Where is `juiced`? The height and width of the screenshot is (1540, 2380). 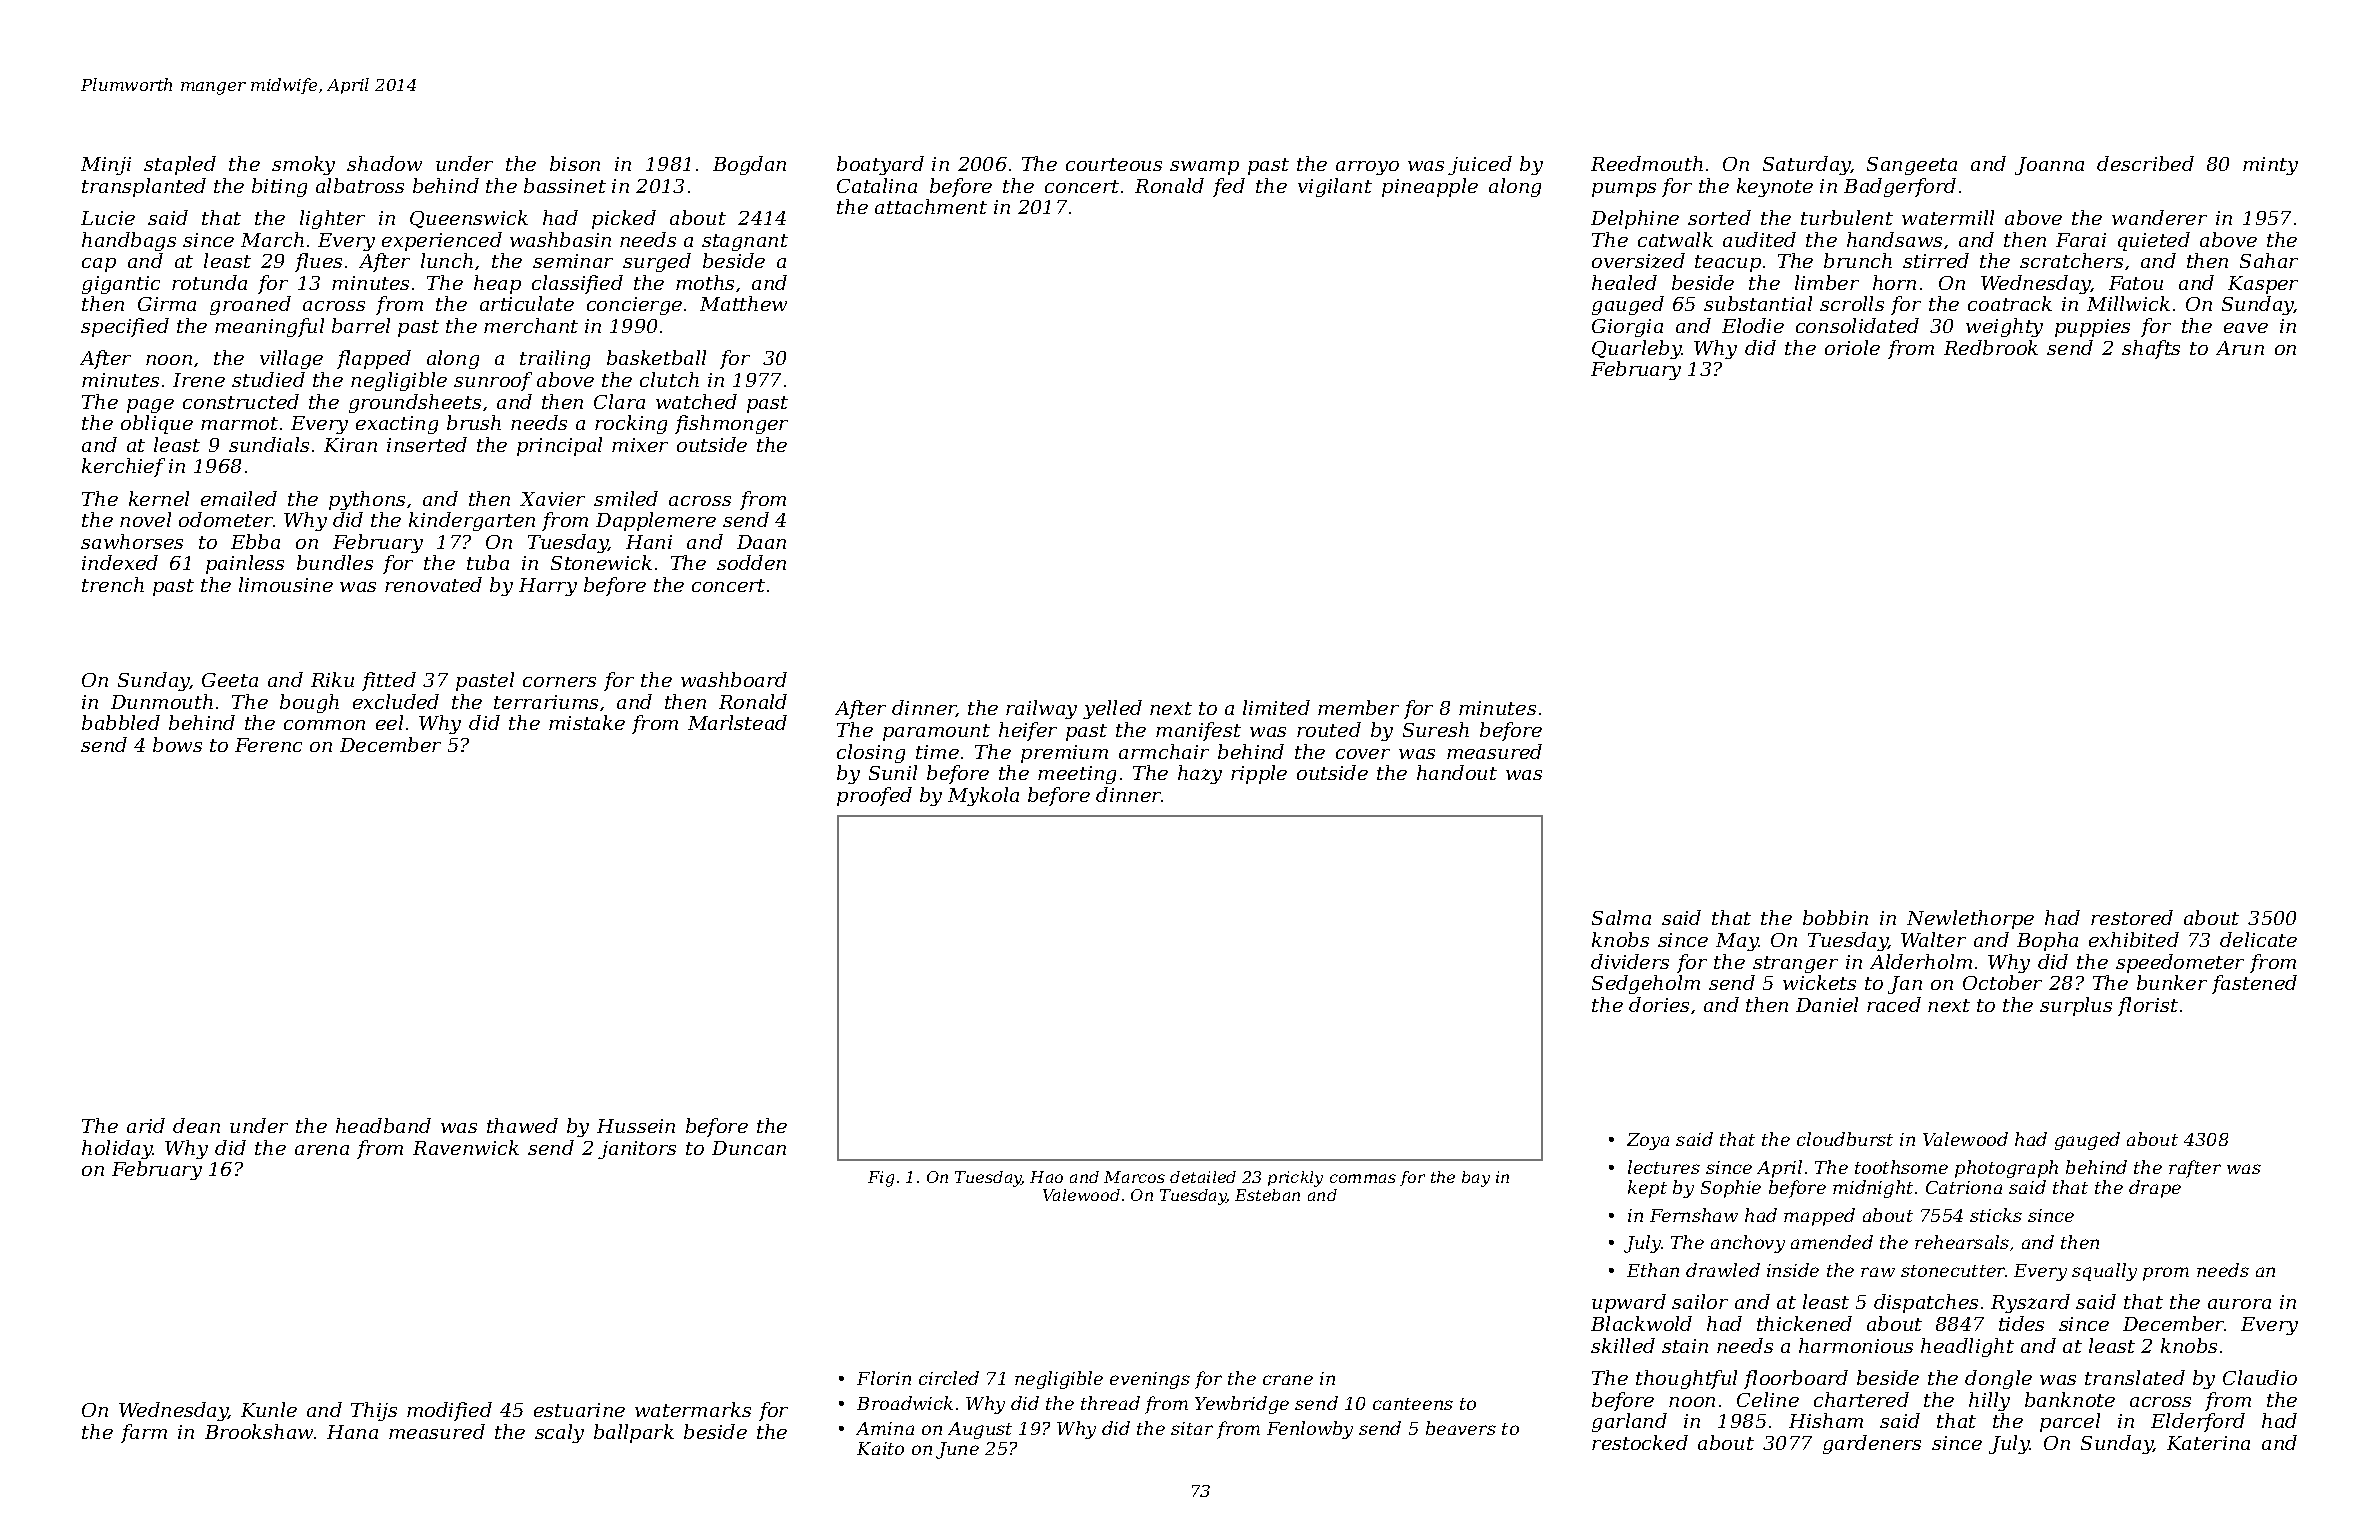
juiced is located at coordinates (1480, 165).
